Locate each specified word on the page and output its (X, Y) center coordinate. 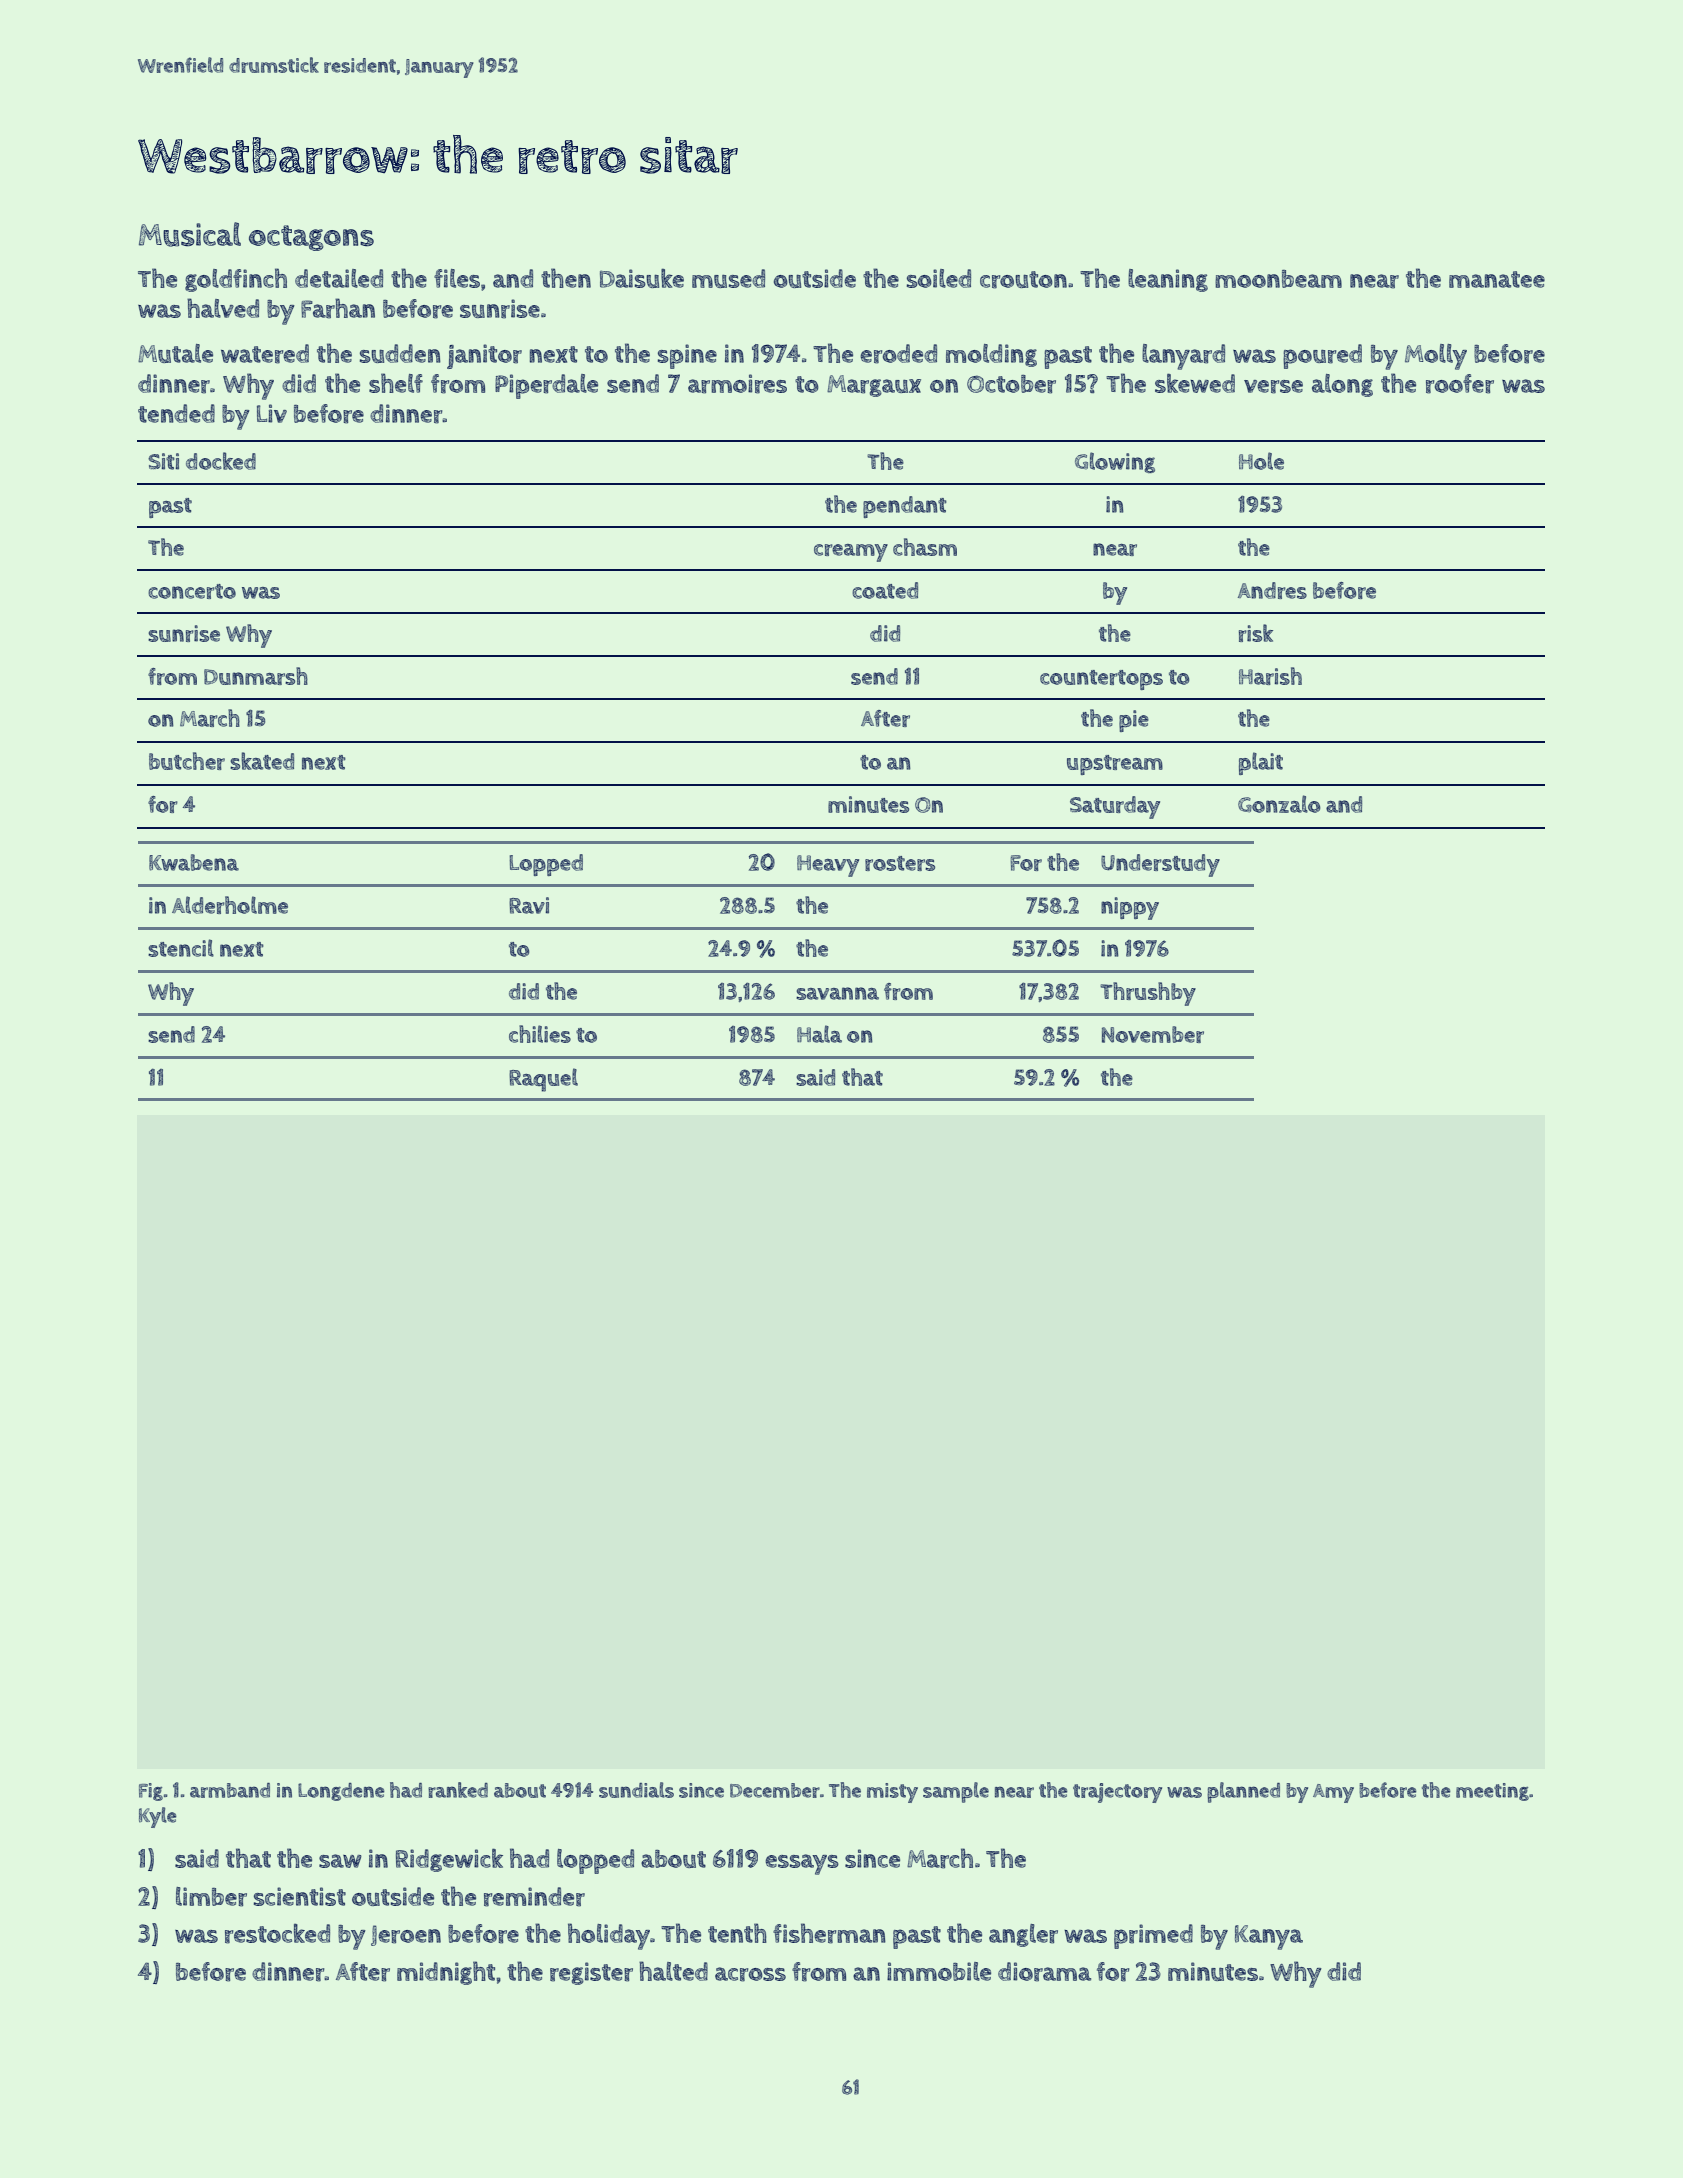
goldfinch (236, 280)
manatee (1497, 279)
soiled (939, 278)
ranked (458, 1790)
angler (1023, 1935)
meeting (1492, 1792)
